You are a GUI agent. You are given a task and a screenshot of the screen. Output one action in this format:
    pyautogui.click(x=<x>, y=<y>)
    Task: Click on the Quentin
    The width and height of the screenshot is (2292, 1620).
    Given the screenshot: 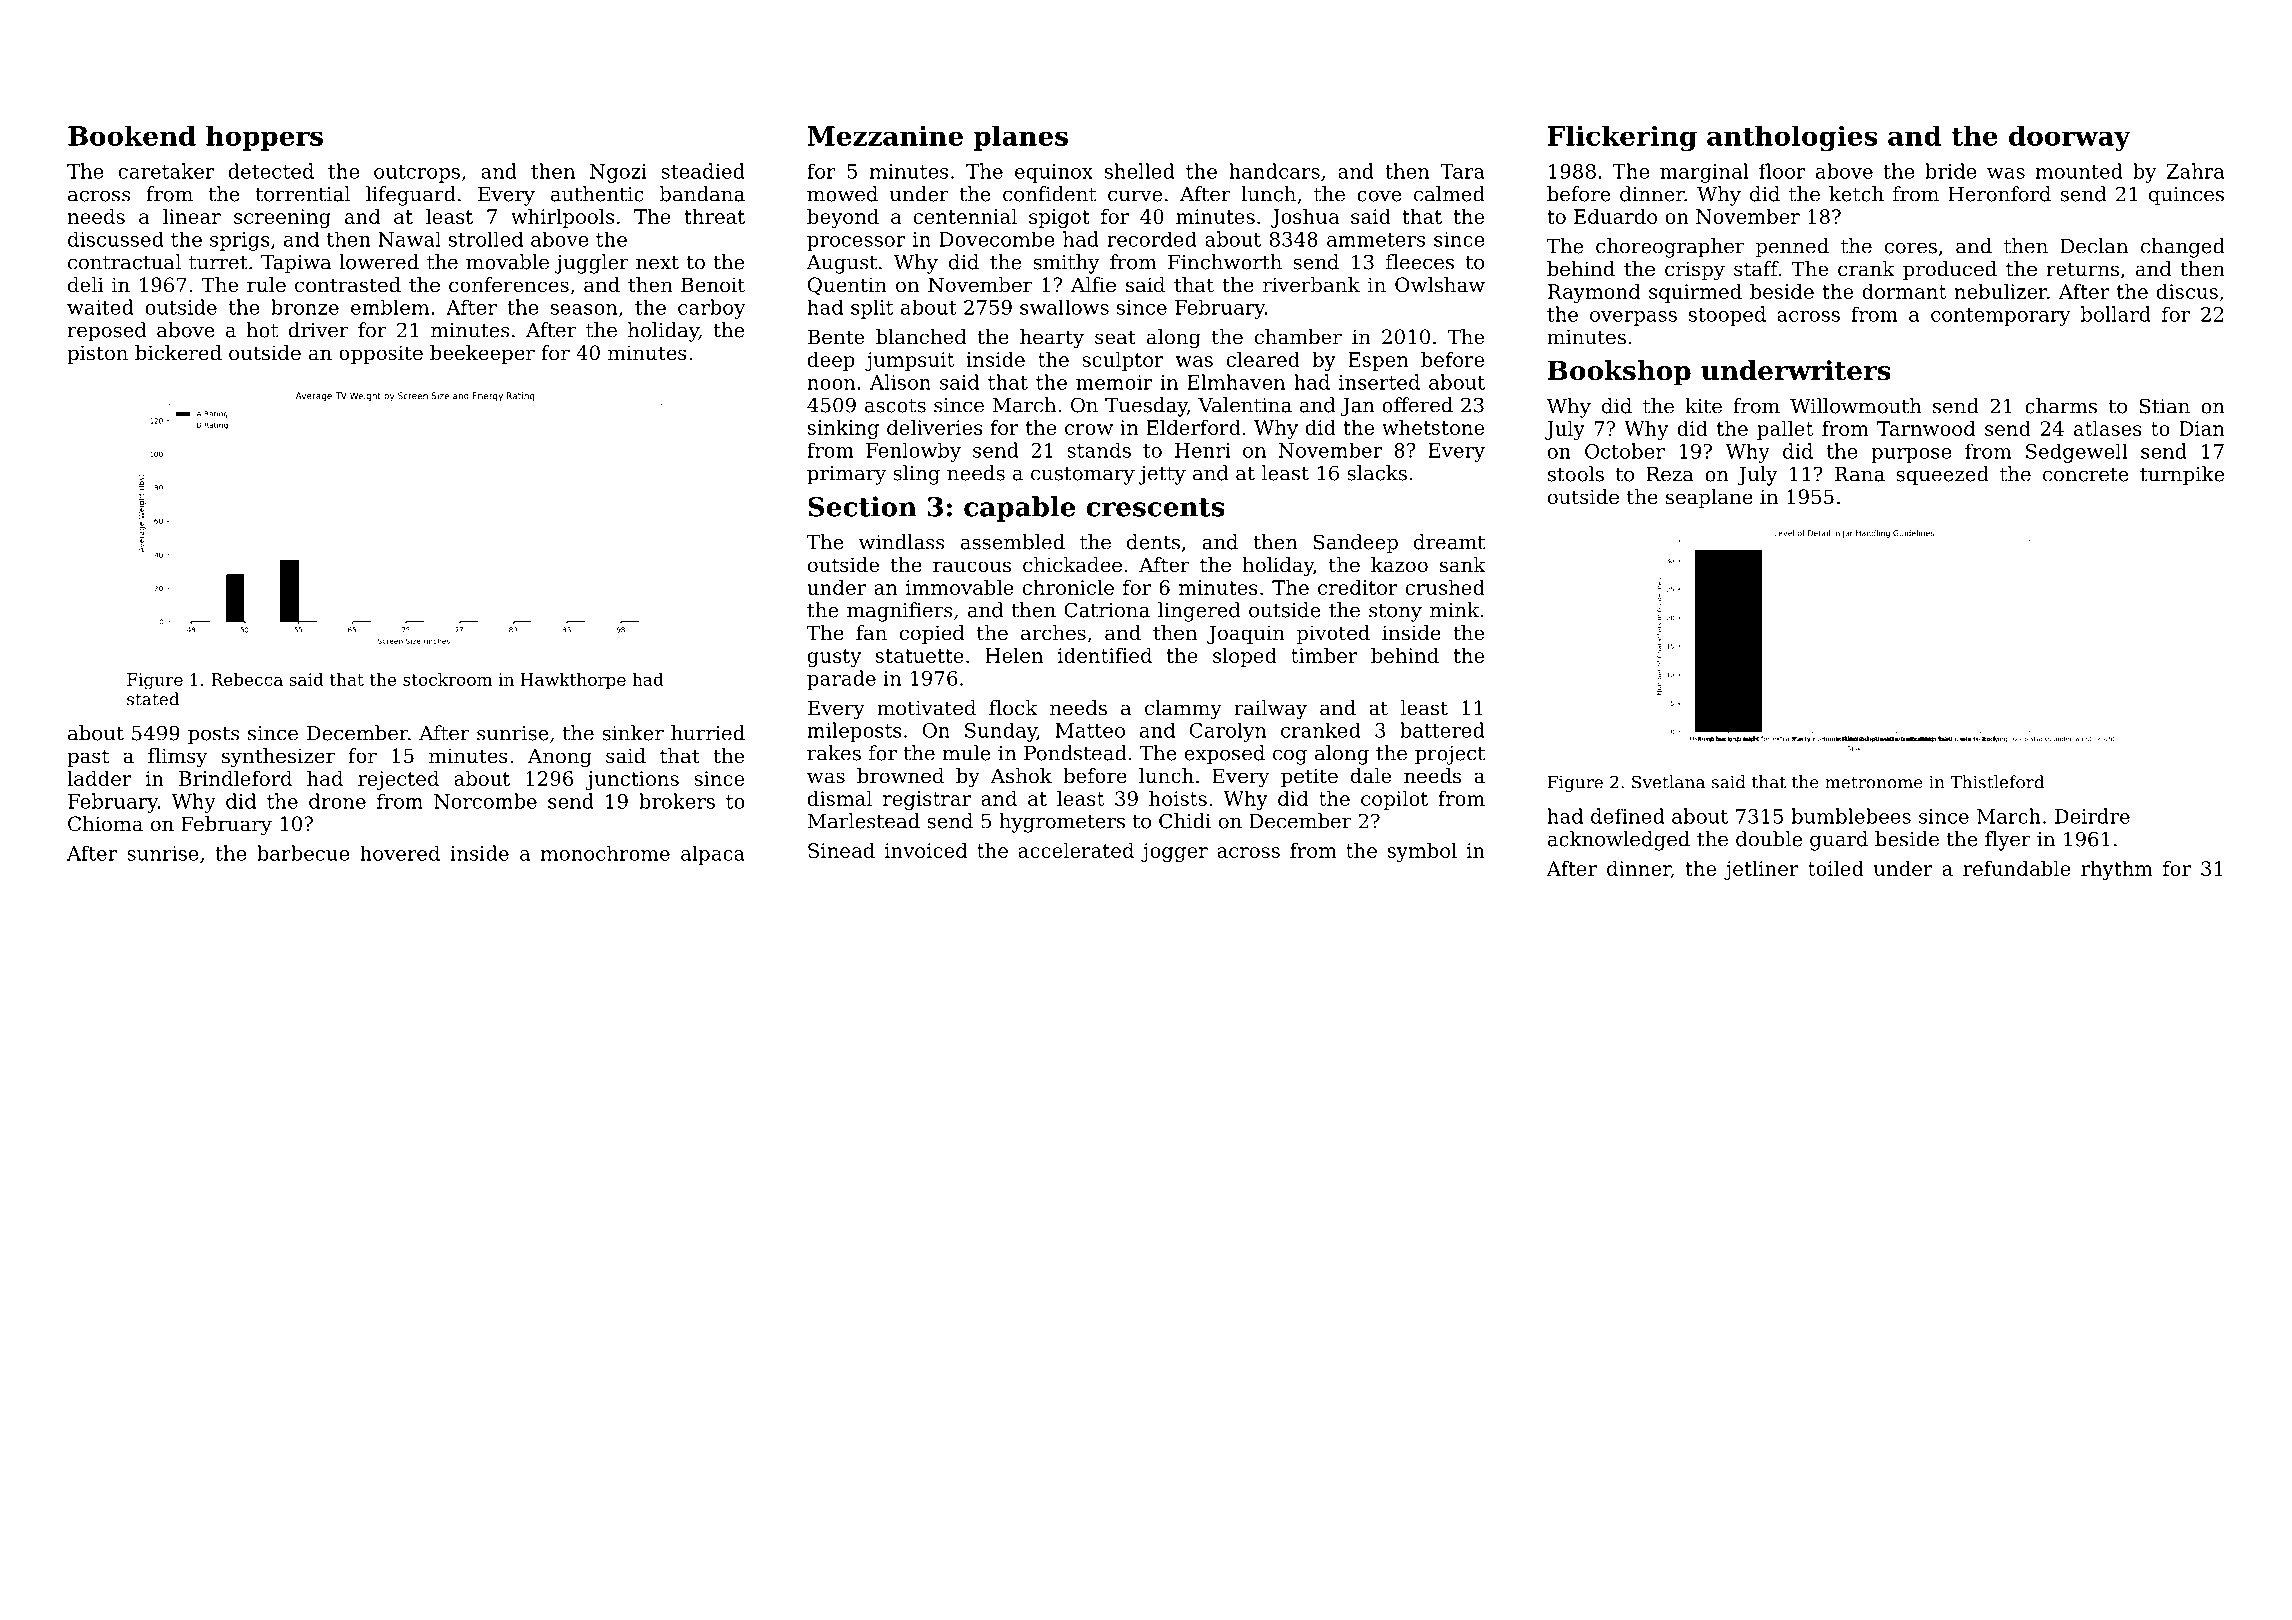 What is the action you would take?
    pyautogui.click(x=847, y=286)
